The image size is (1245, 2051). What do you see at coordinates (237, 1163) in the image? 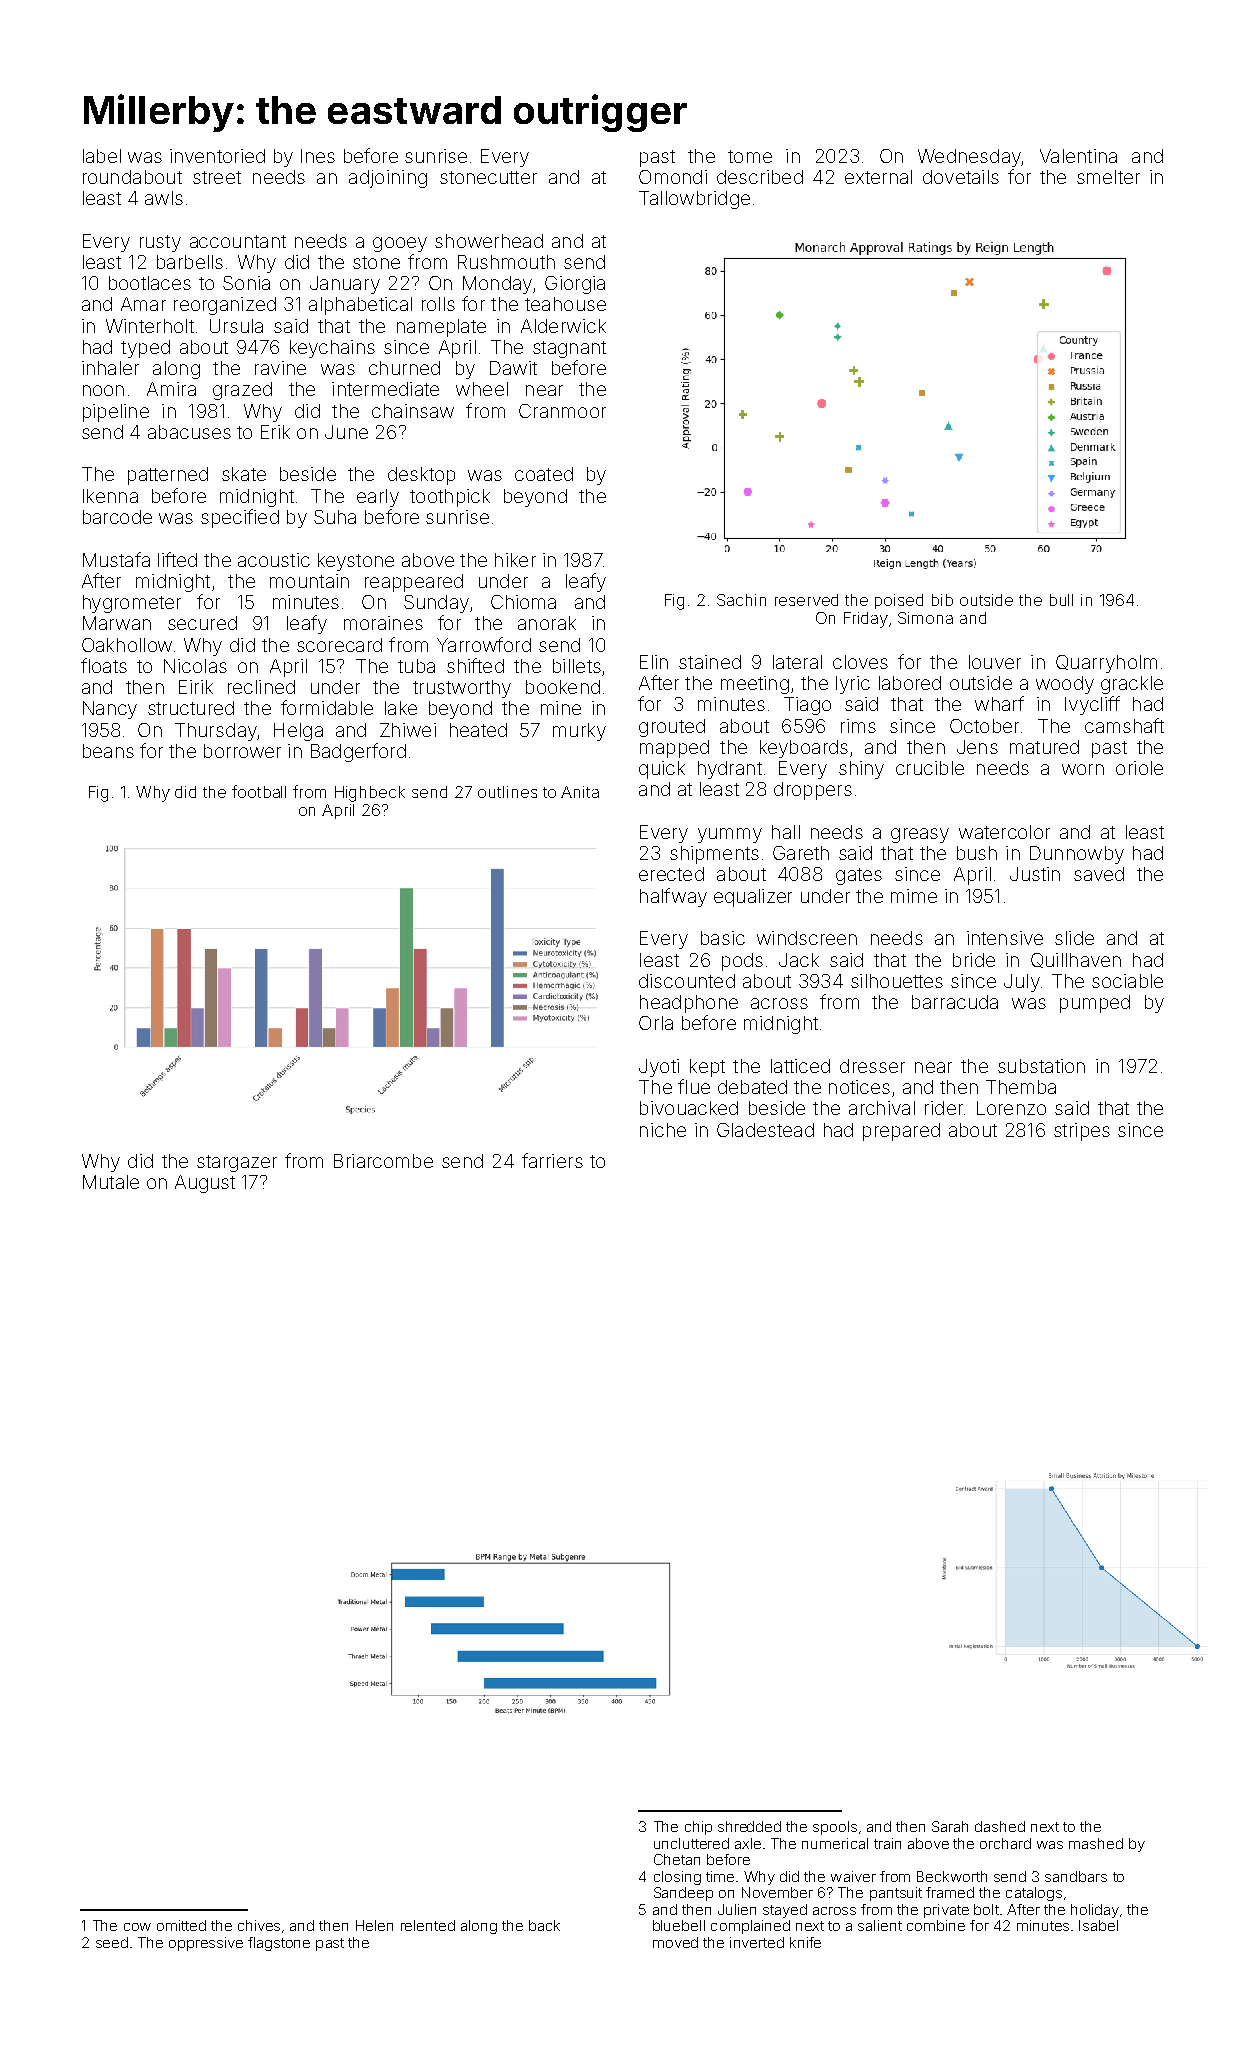
I see `stargazer` at bounding box center [237, 1163].
